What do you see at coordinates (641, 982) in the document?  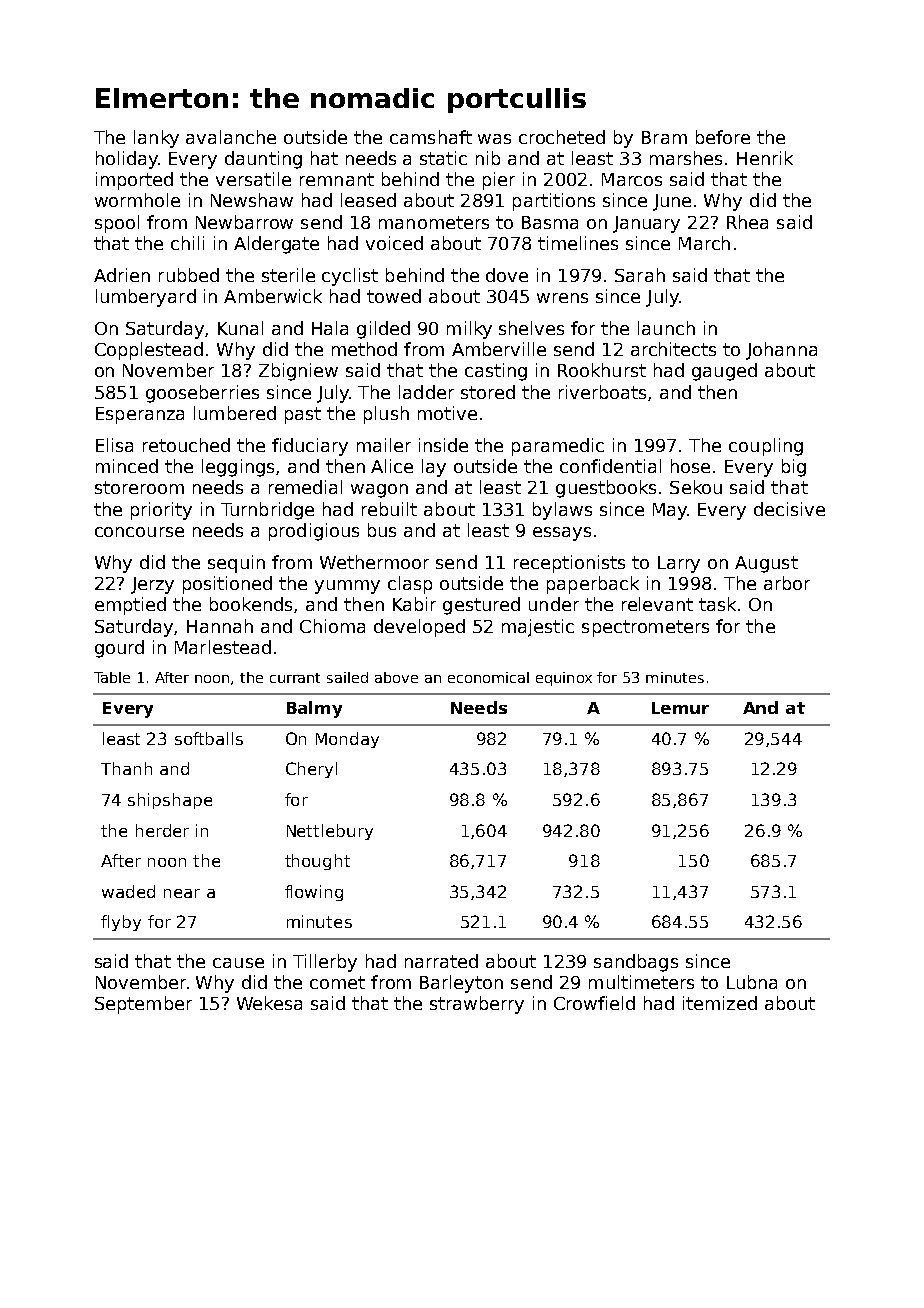 I see `multimeters` at bounding box center [641, 982].
